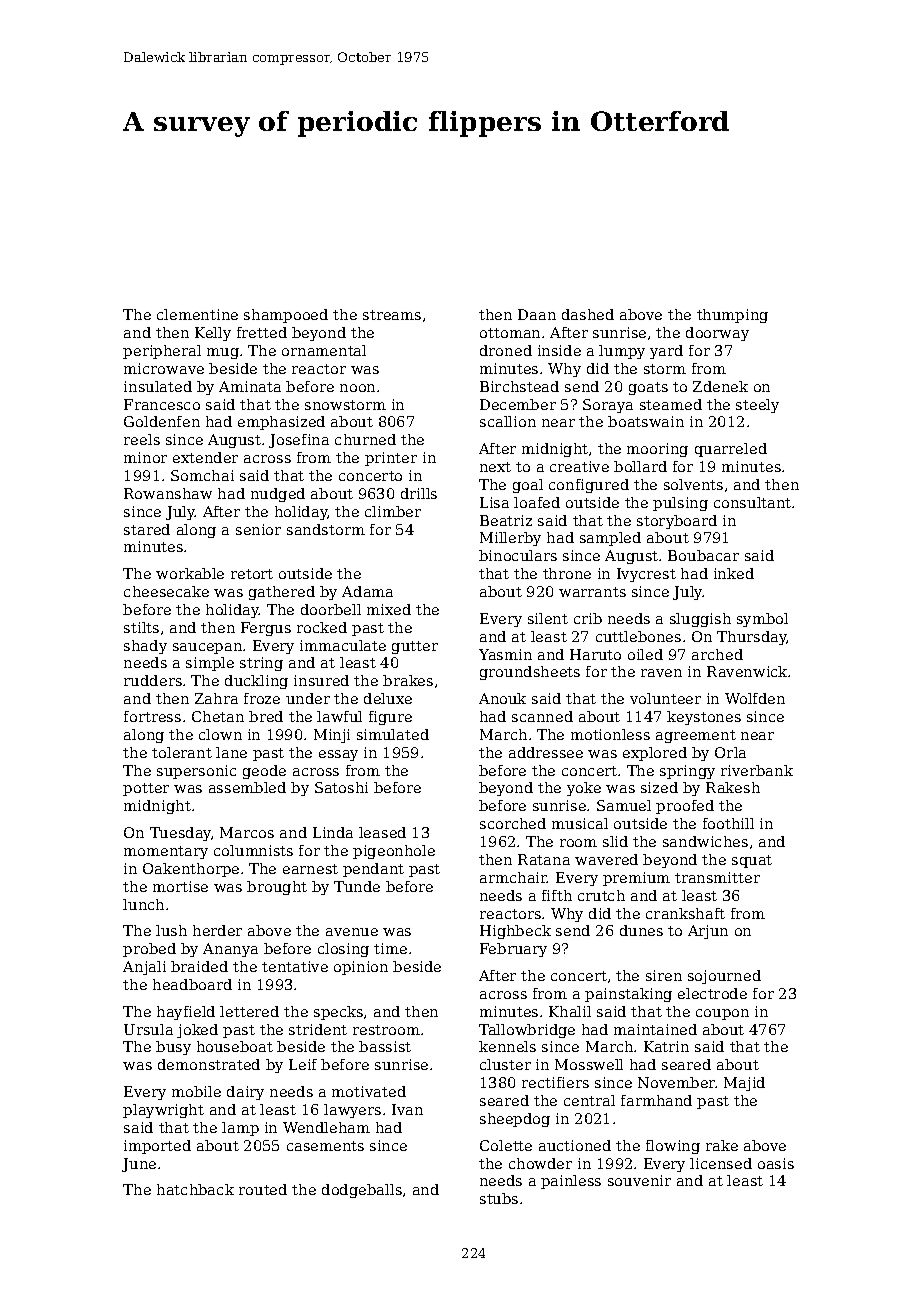 This page has height=1308, width=924. Describe the element at coordinates (385, 1046) in the page. I see `bassist` at that location.
